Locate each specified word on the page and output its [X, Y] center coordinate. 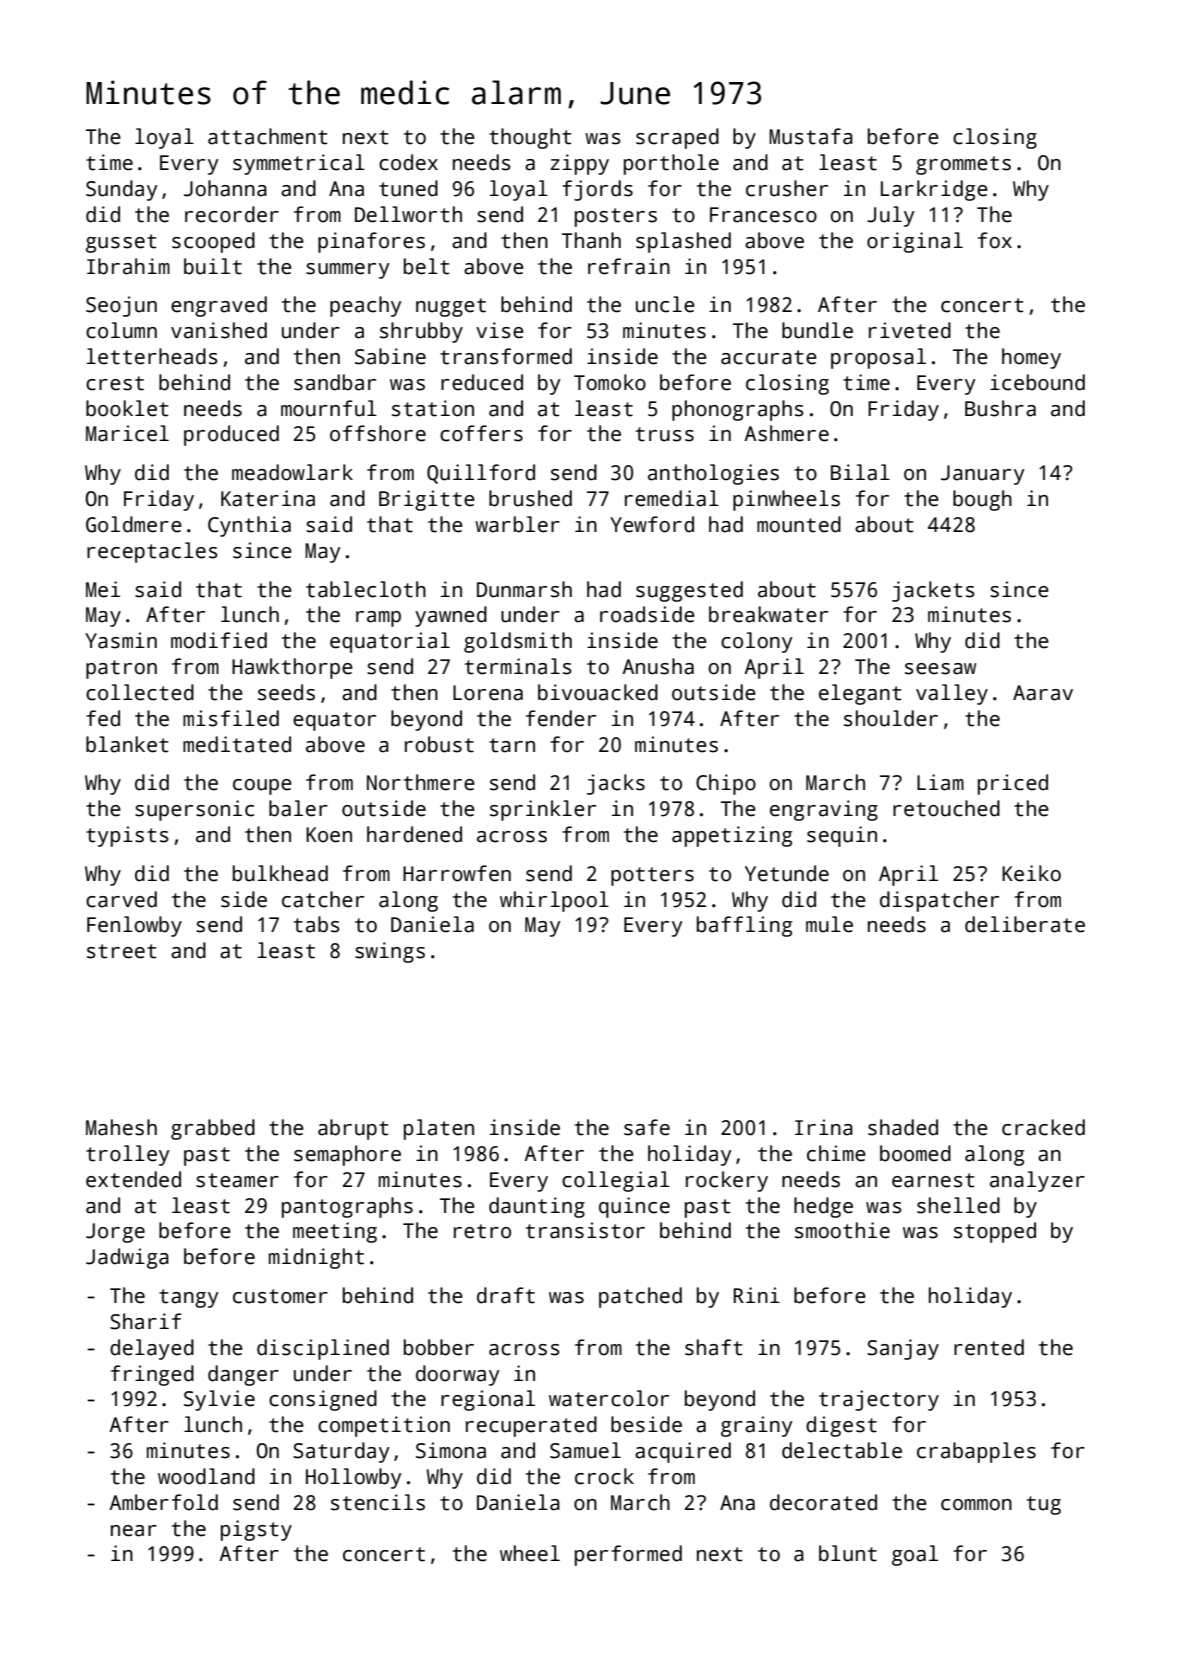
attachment [267, 136]
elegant [860, 694]
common [976, 1505]
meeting [335, 1232]
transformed [506, 356]
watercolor [609, 1398]
